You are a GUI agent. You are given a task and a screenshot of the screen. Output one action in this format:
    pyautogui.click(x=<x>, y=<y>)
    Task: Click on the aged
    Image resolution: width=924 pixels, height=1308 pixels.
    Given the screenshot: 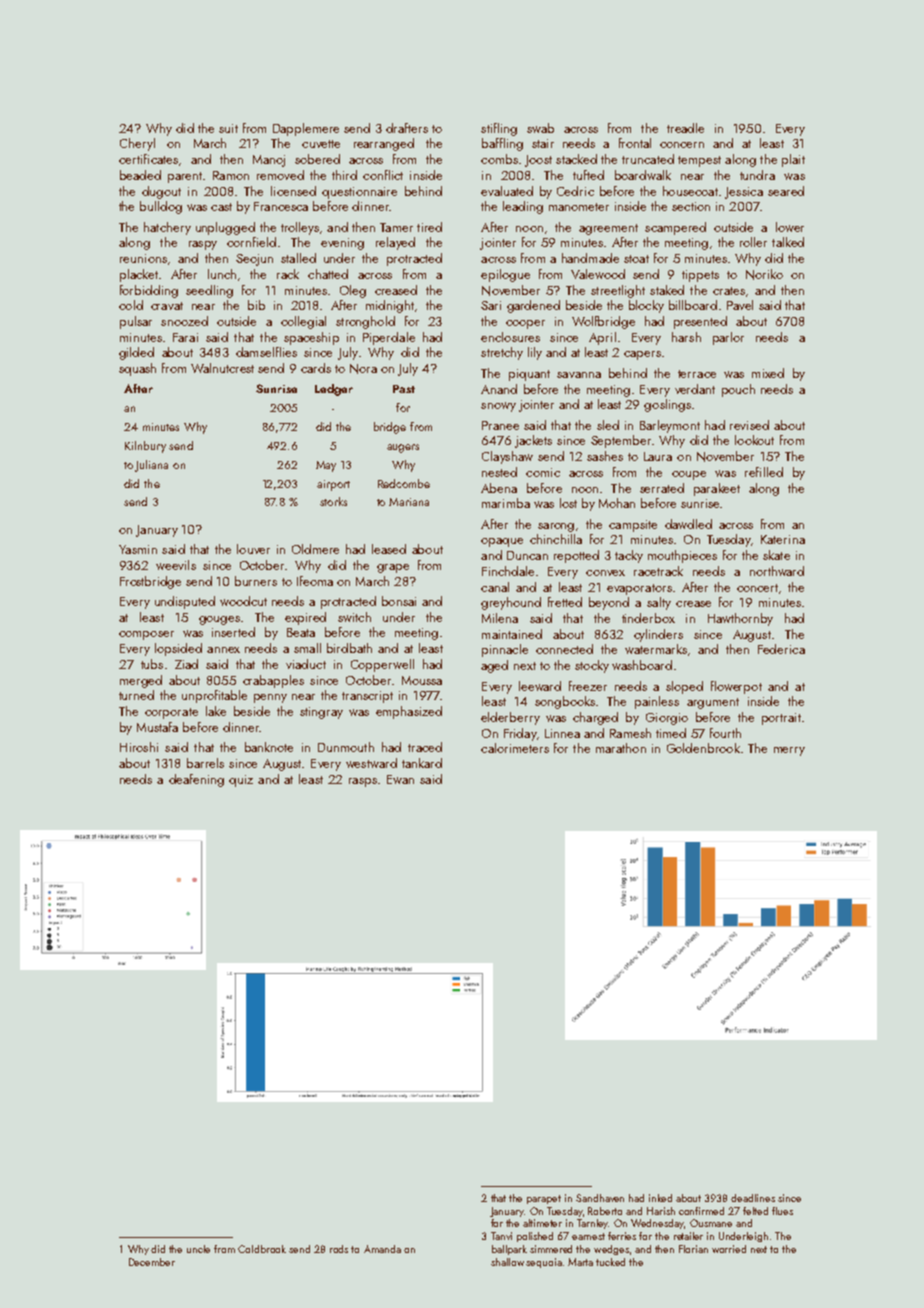 What is the action you would take?
    pyautogui.click(x=494, y=666)
